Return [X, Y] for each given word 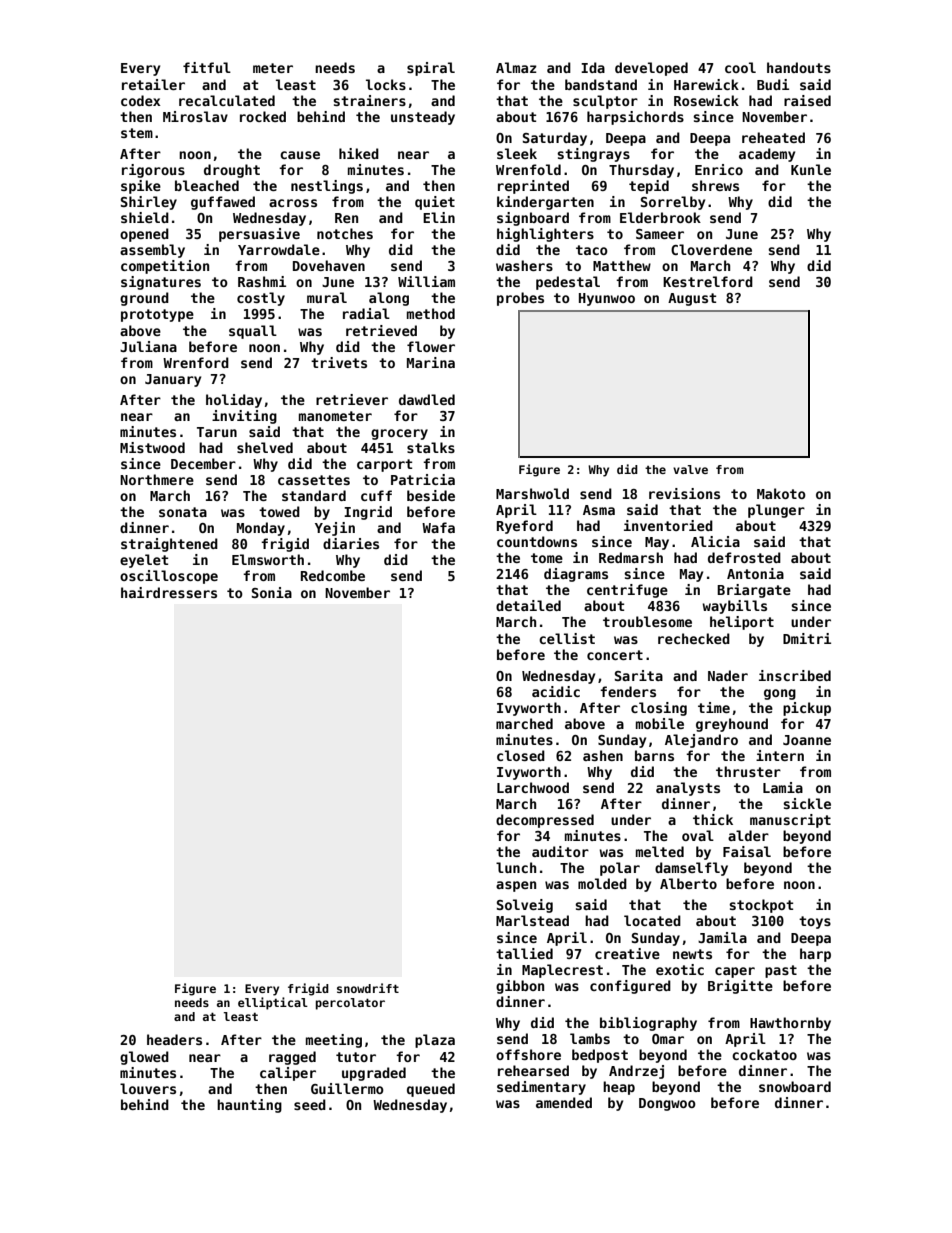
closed [521, 755]
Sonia [272, 592]
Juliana [148, 346]
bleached [207, 185]
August [692, 299]
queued [431, 1090]
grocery [399, 434]
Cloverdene [711, 249]
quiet [435, 203]
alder [748, 835]
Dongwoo [667, 1104]
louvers [148, 1088]
